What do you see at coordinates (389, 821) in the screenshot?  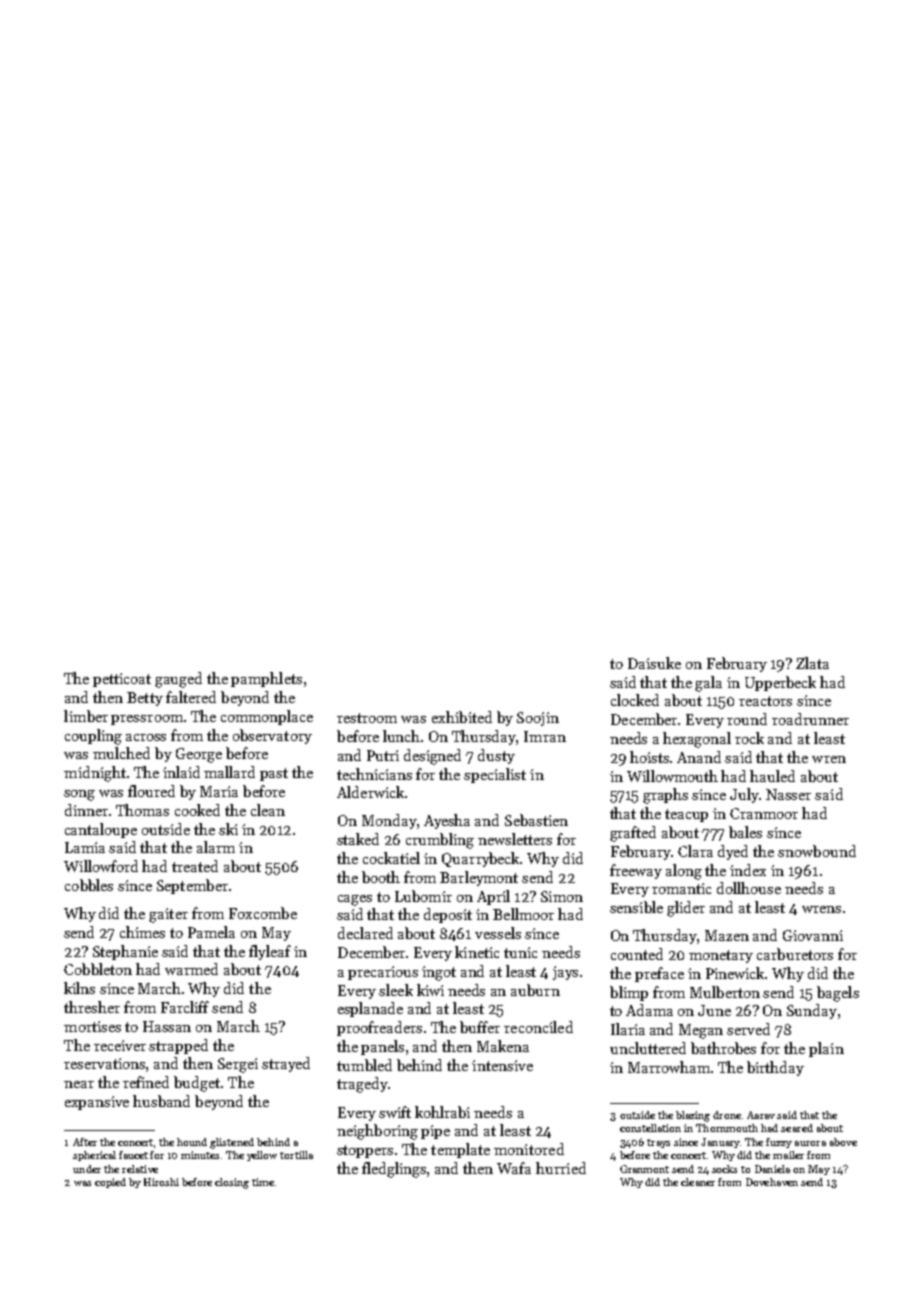 I see `Monday` at bounding box center [389, 821].
